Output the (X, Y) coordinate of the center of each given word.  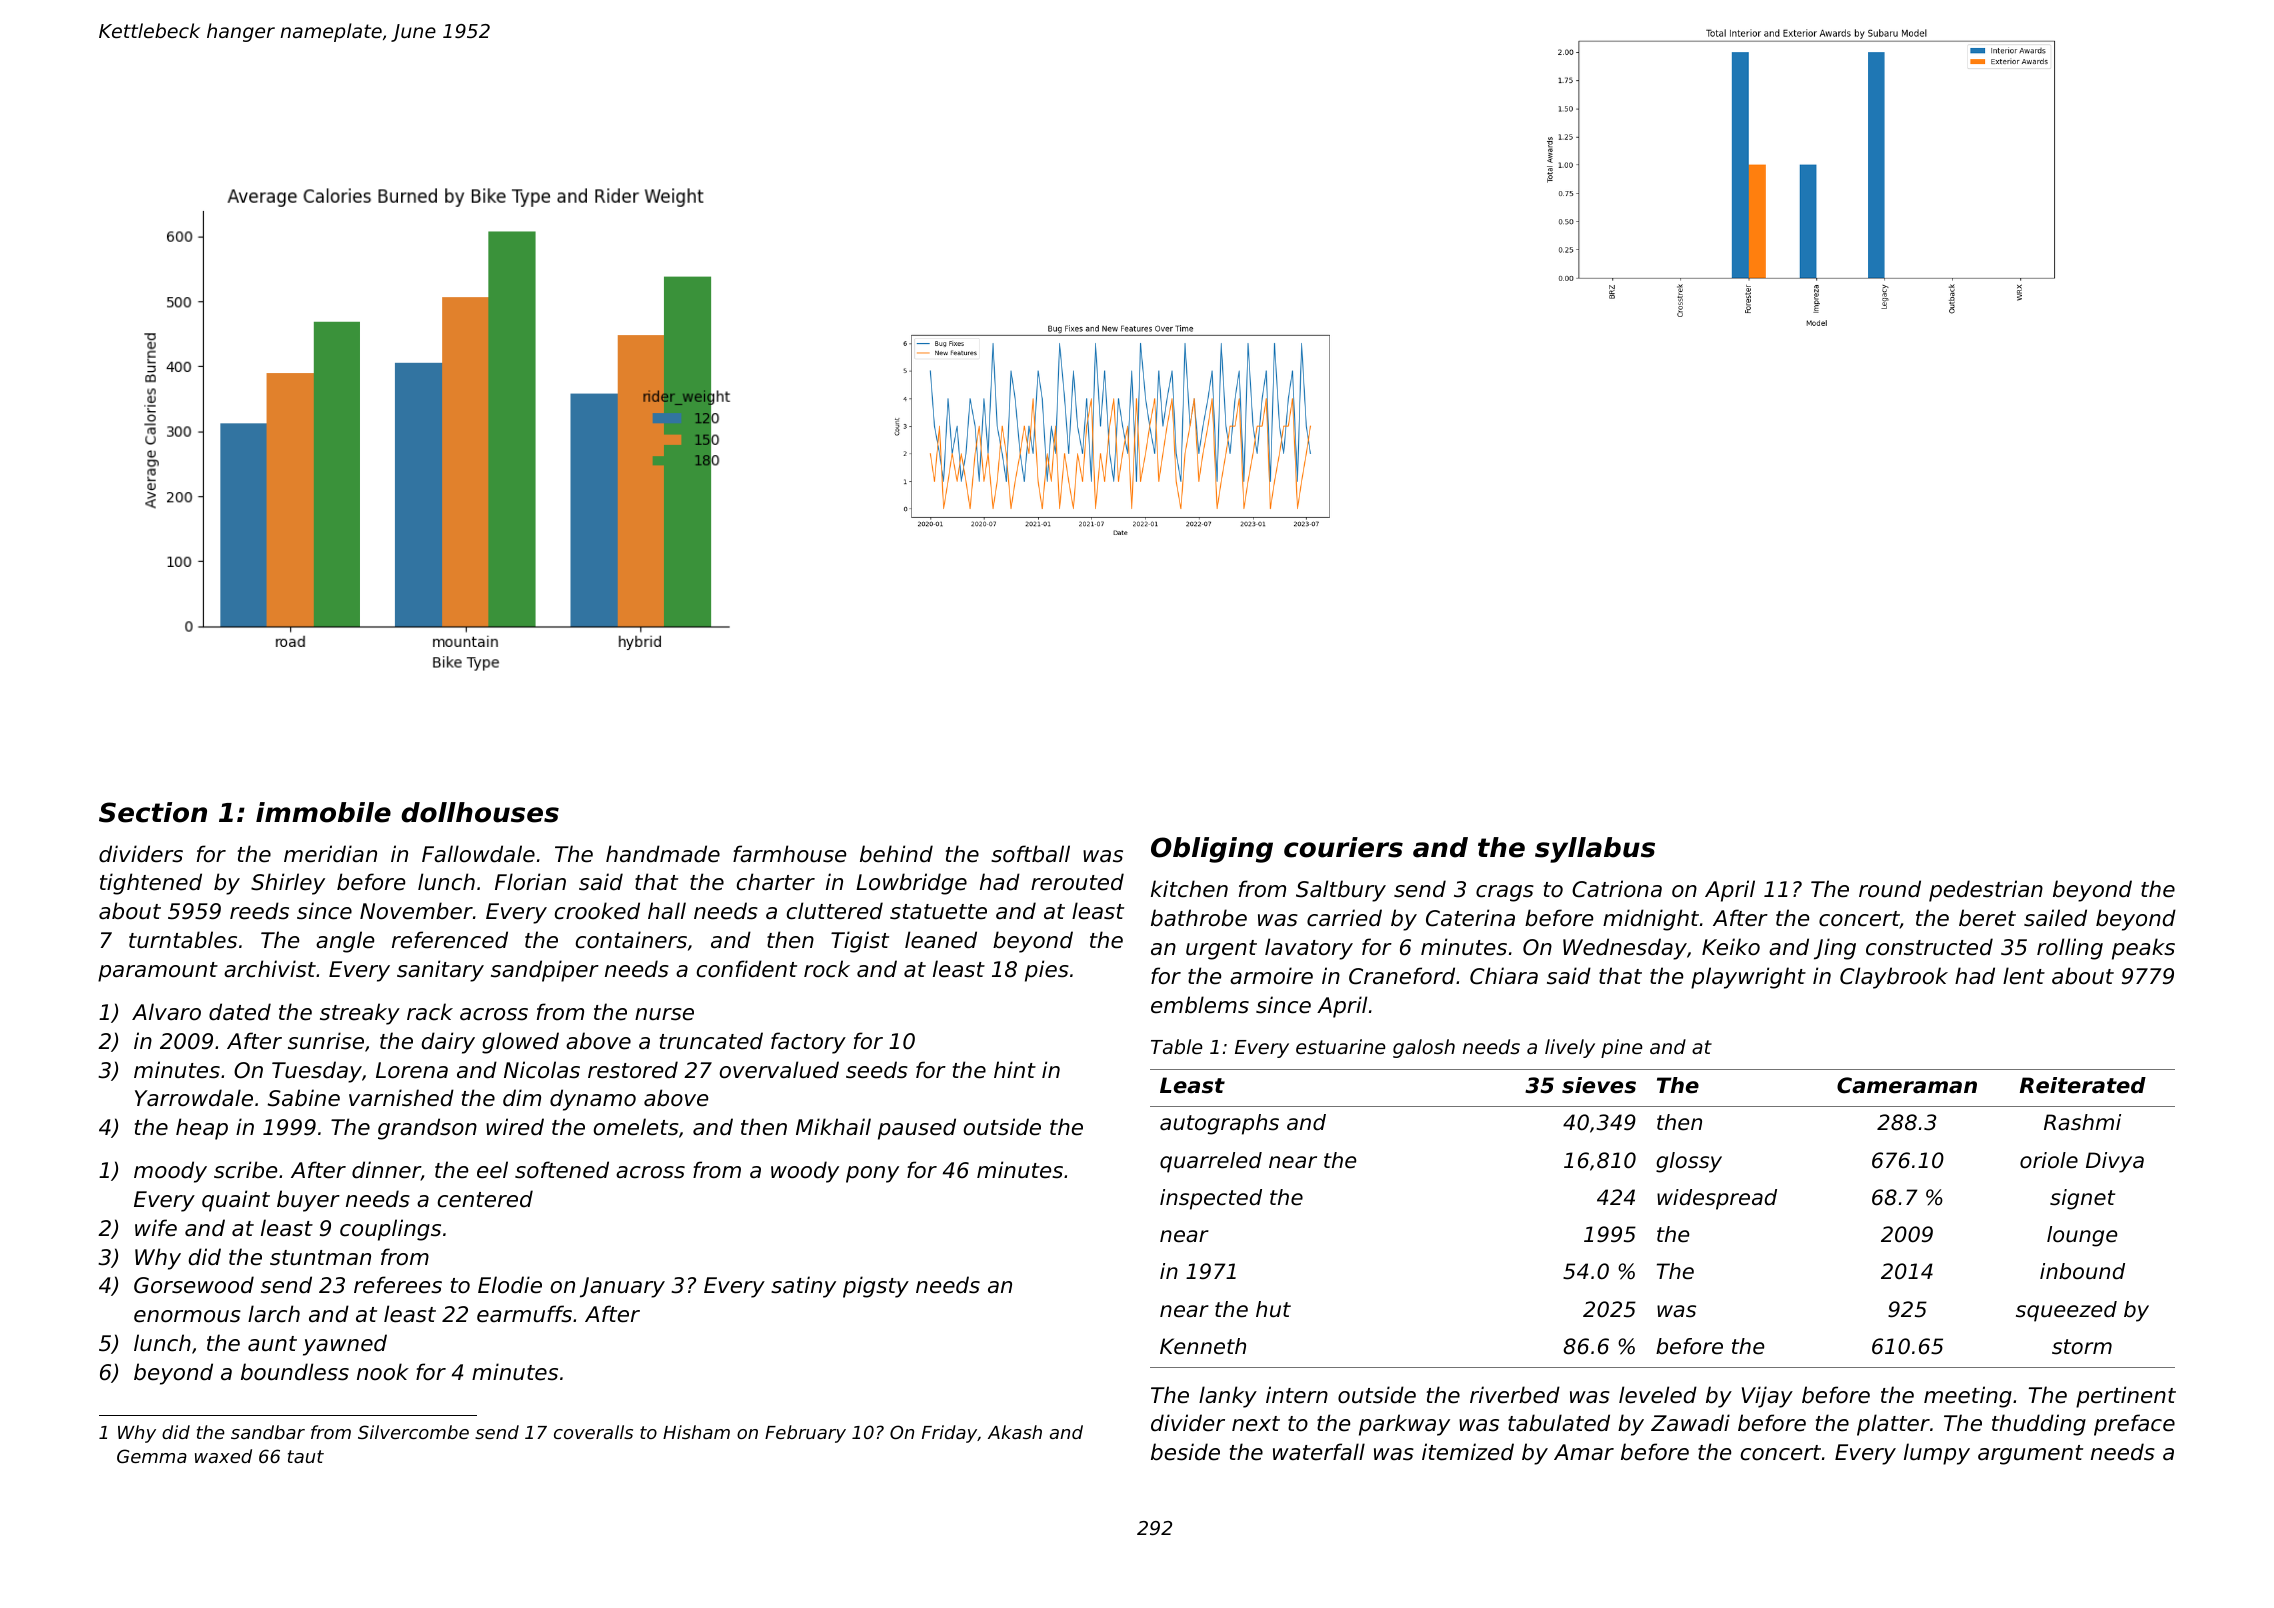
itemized (1468, 1452)
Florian (530, 882)
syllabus (1595, 850)
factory (808, 1043)
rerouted (1077, 882)
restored (633, 1070)
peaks (2143, 949)
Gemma (152, 1456)
